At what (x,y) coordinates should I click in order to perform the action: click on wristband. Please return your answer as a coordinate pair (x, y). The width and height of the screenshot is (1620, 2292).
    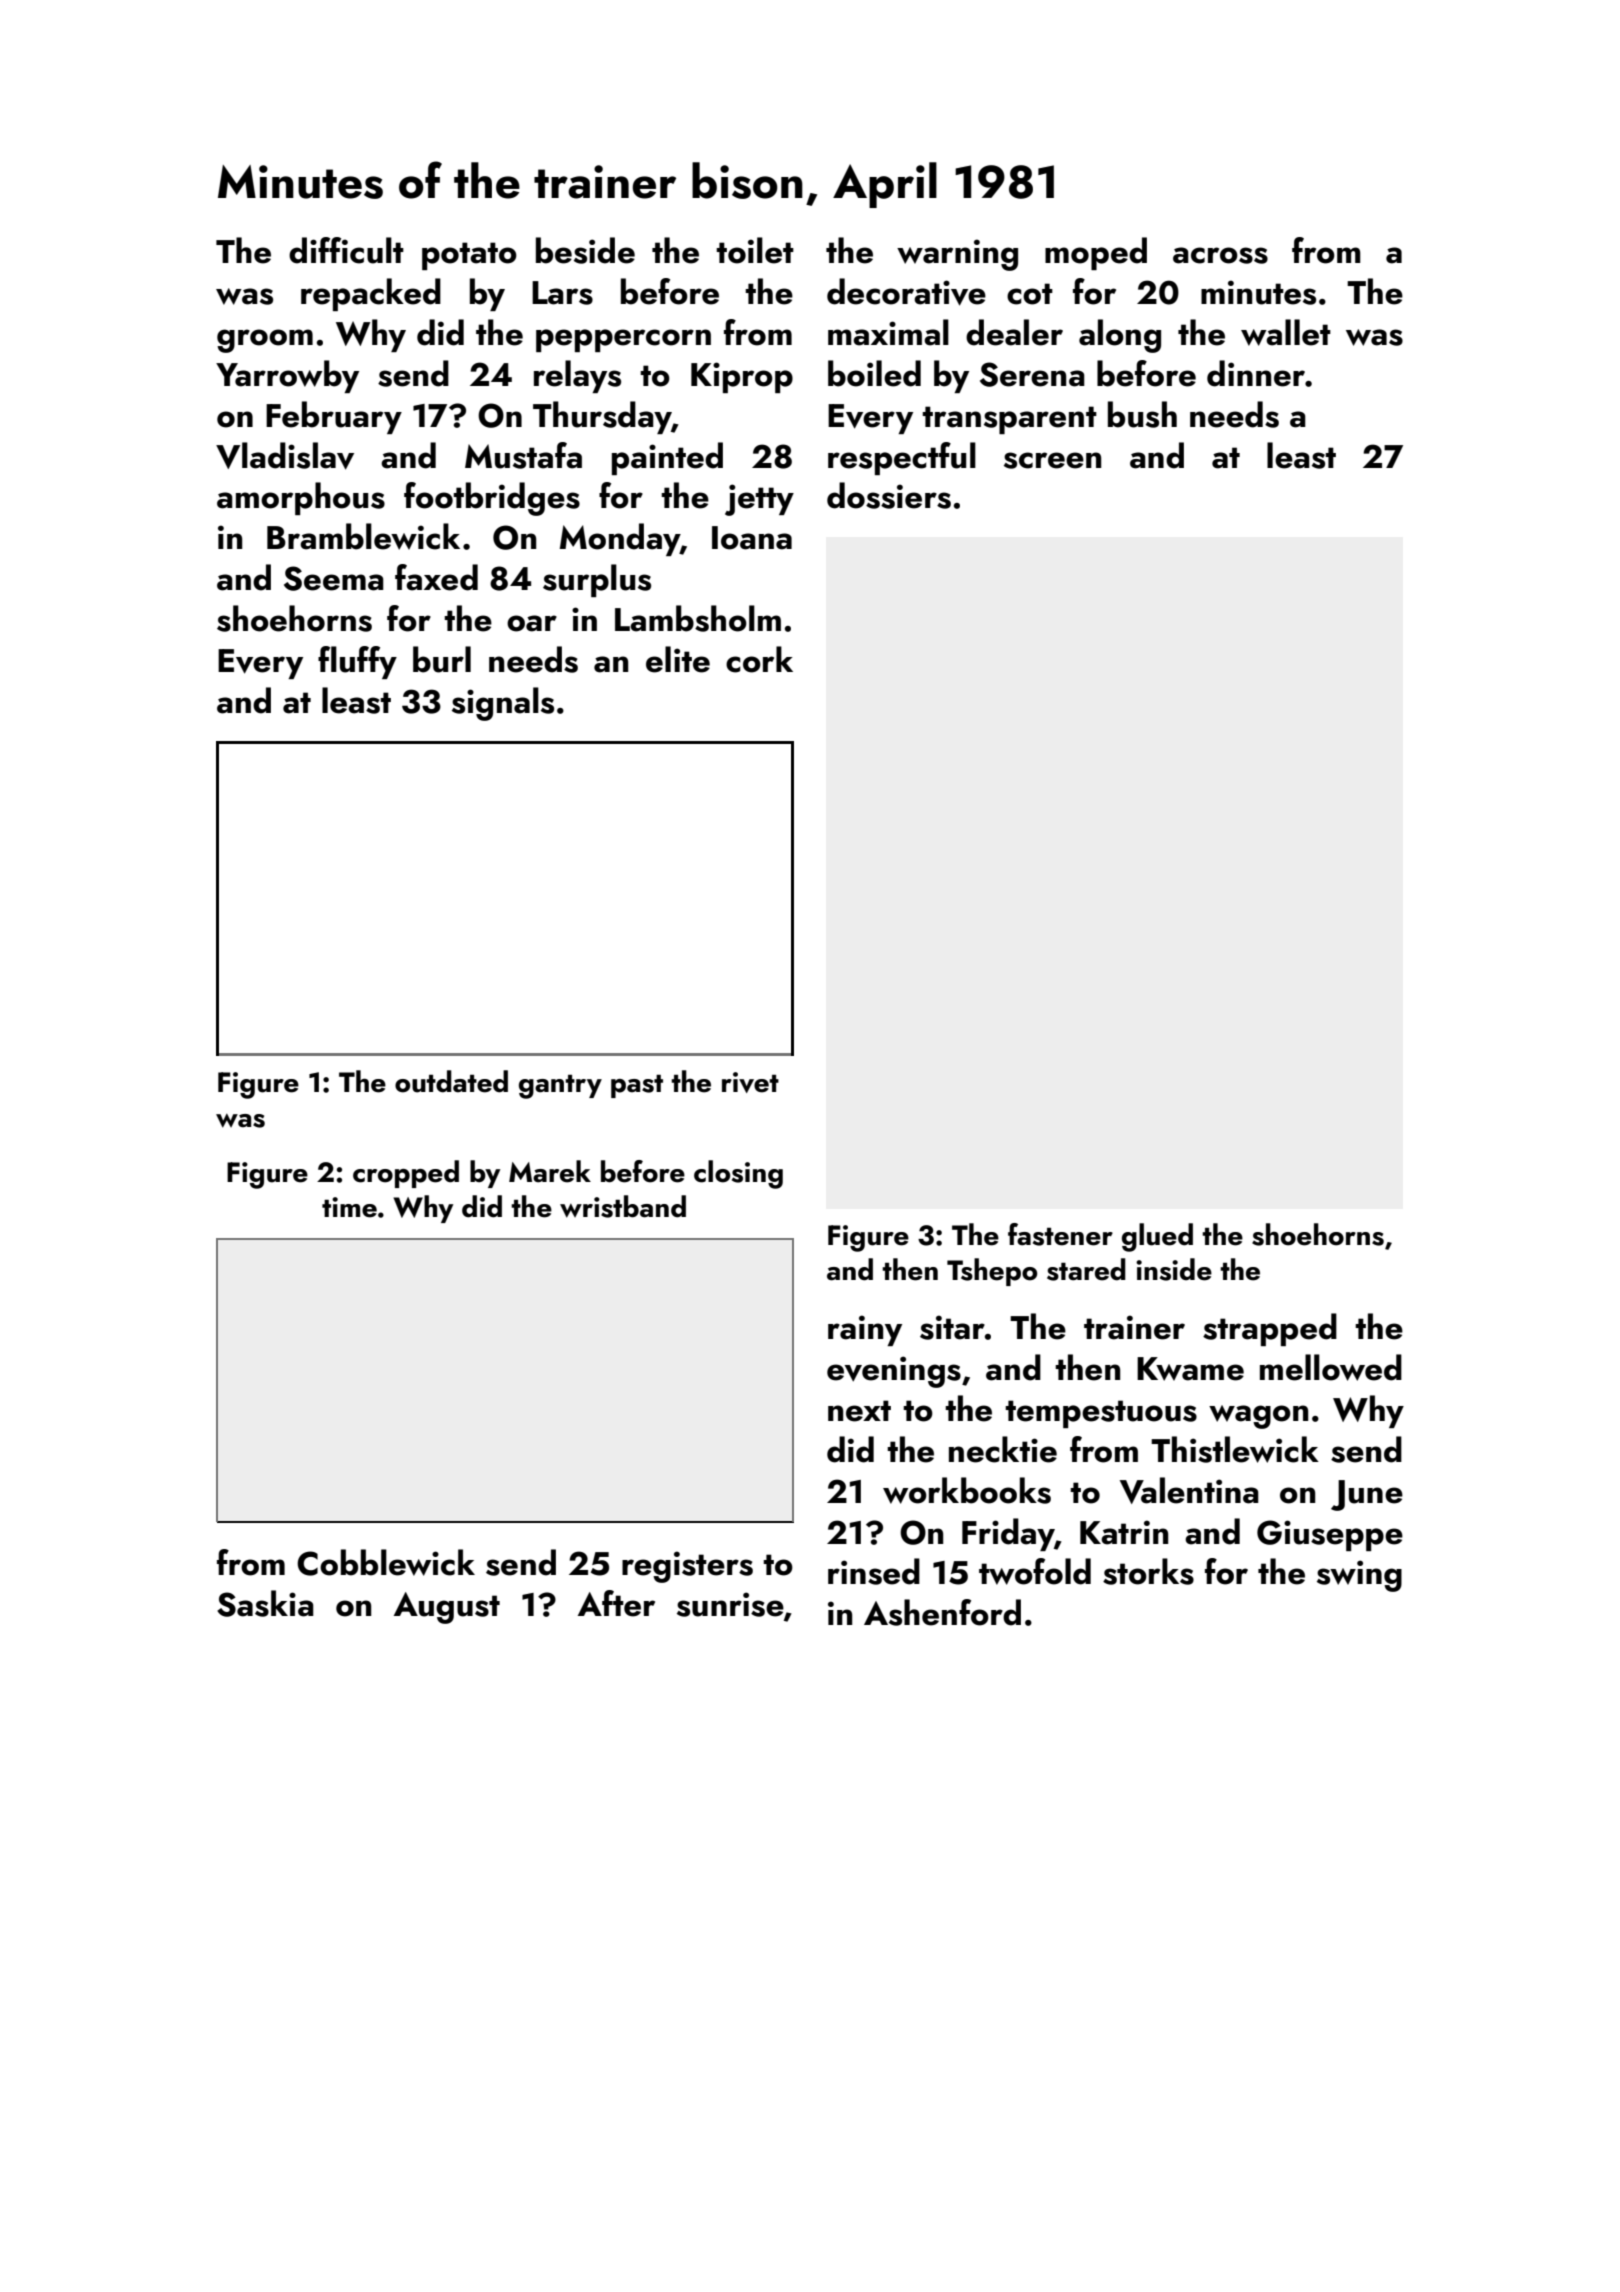
    Looking at the image, I should click on (623, 1206).
